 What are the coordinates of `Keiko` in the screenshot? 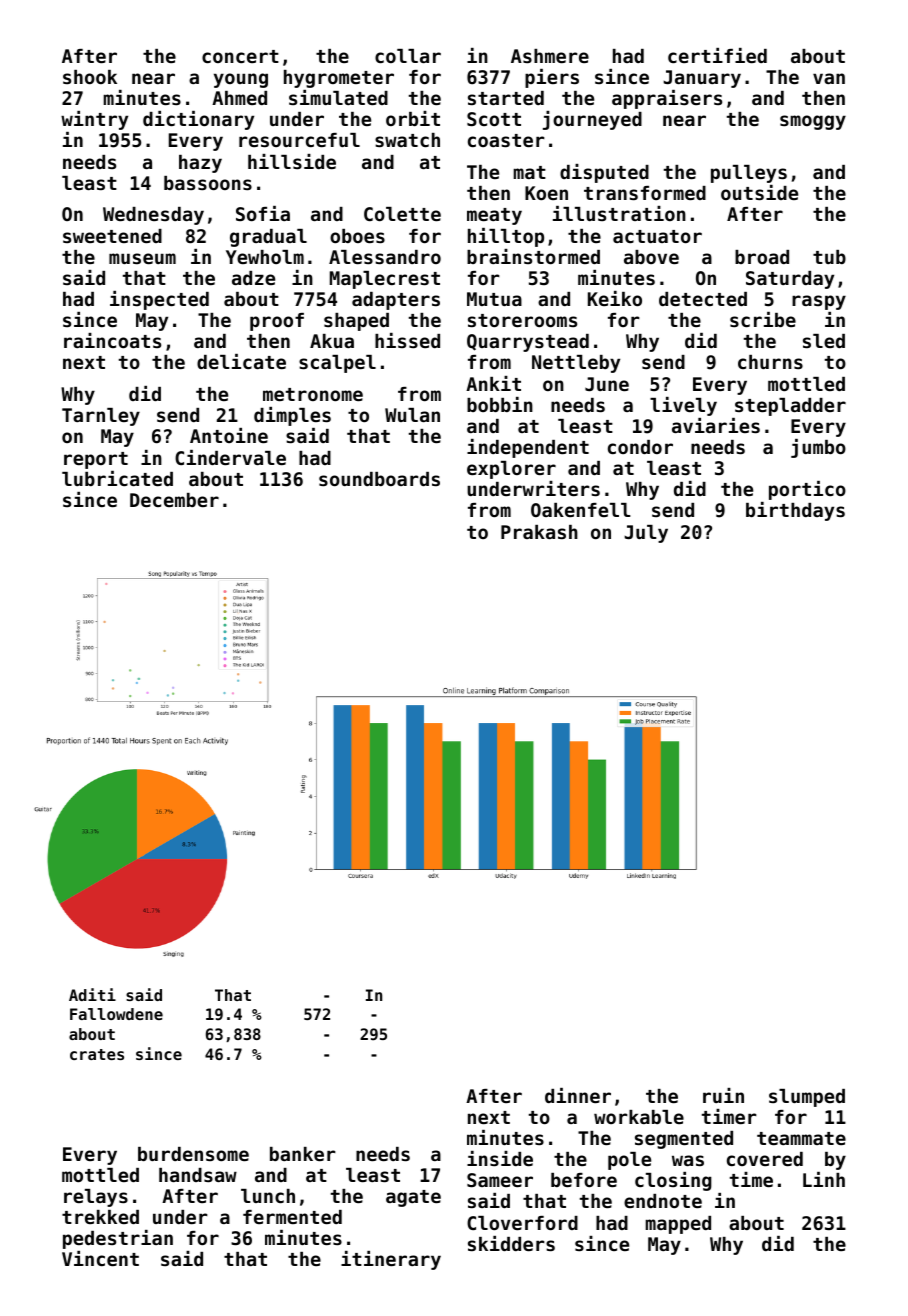 It's located at (615, 298).
